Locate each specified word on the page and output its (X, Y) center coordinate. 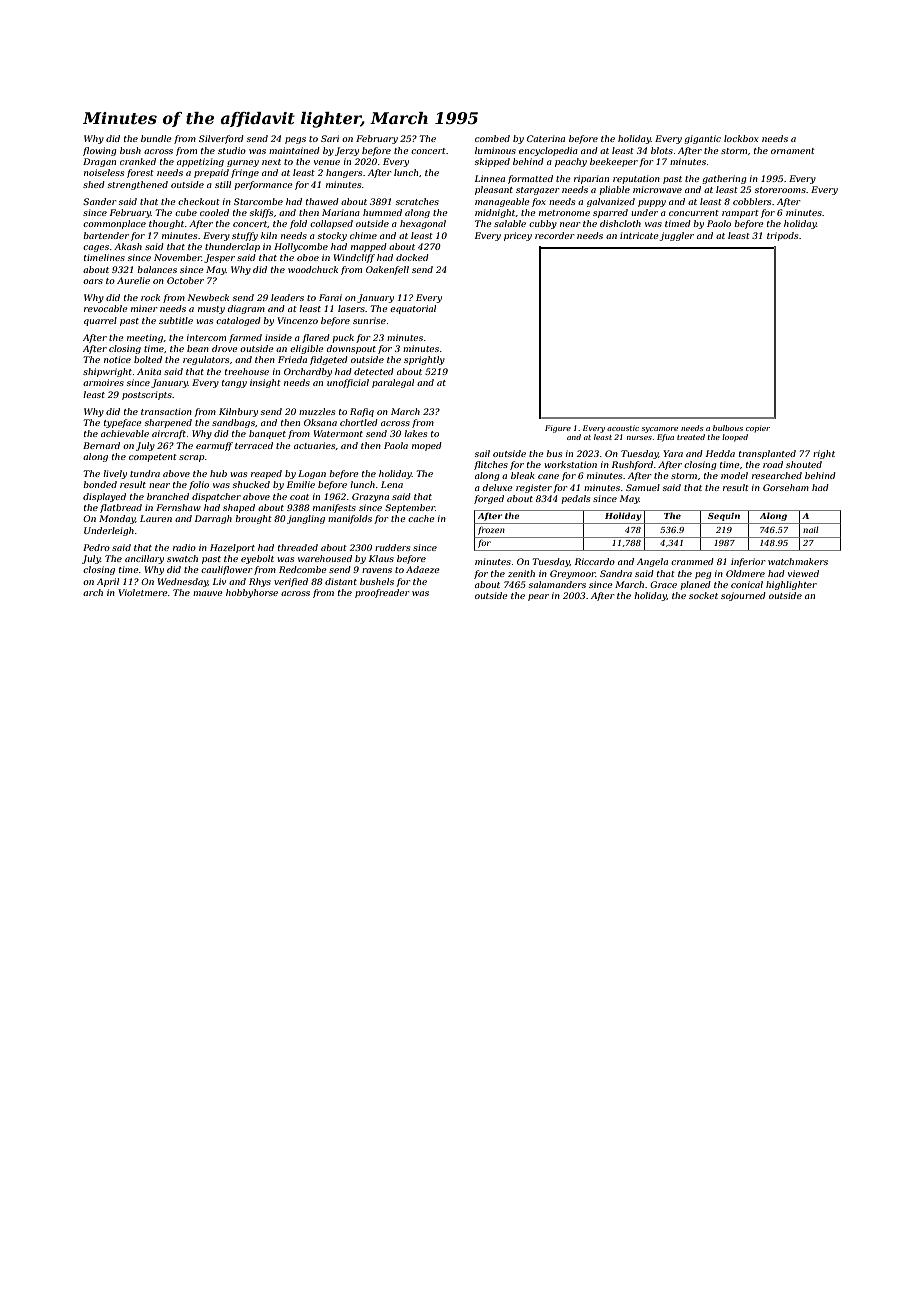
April (108, 582)
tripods (782, 236)
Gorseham (786, 487)
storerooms (780, 190)
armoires (103, 382)
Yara (673, 453)
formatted (530, 179)
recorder (555, 235)
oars (93, 281)
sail (482, 453)
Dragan (99, 162)
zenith (521, 573)
